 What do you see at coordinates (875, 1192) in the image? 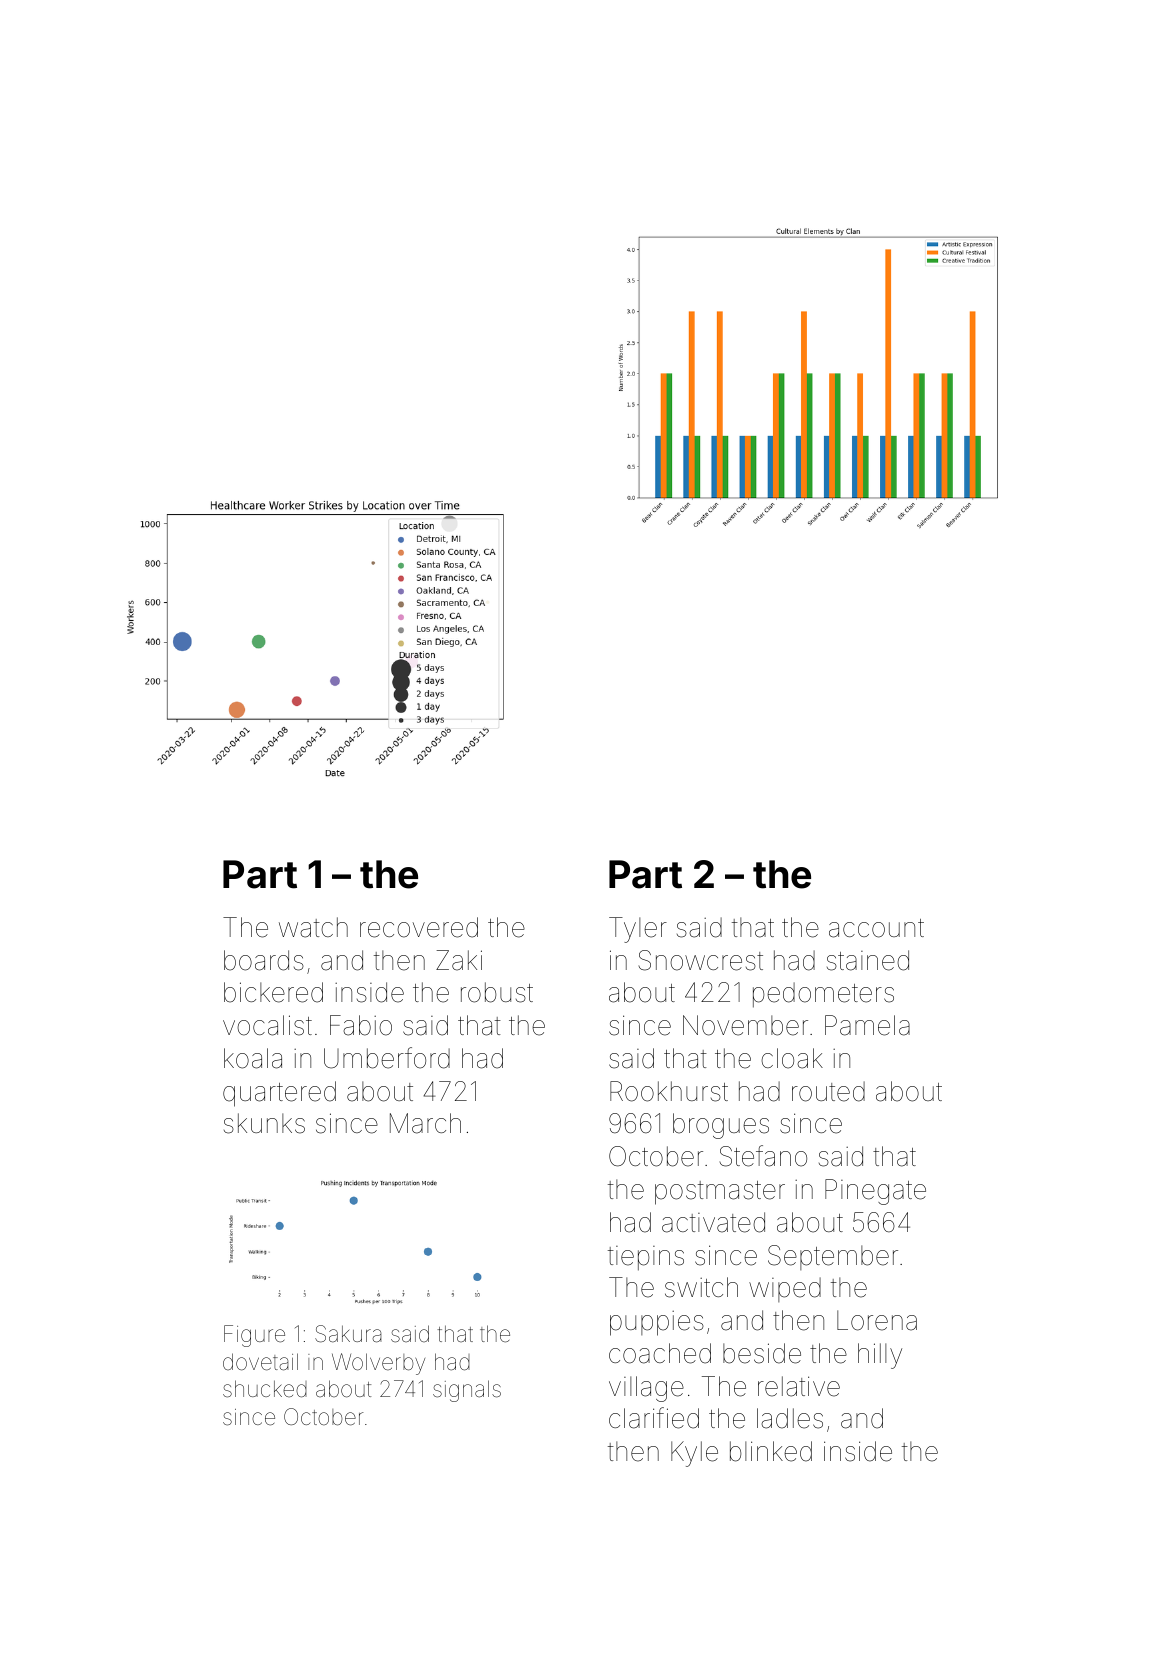
I see `Pinegate` at bounding box center [875, 1192].
